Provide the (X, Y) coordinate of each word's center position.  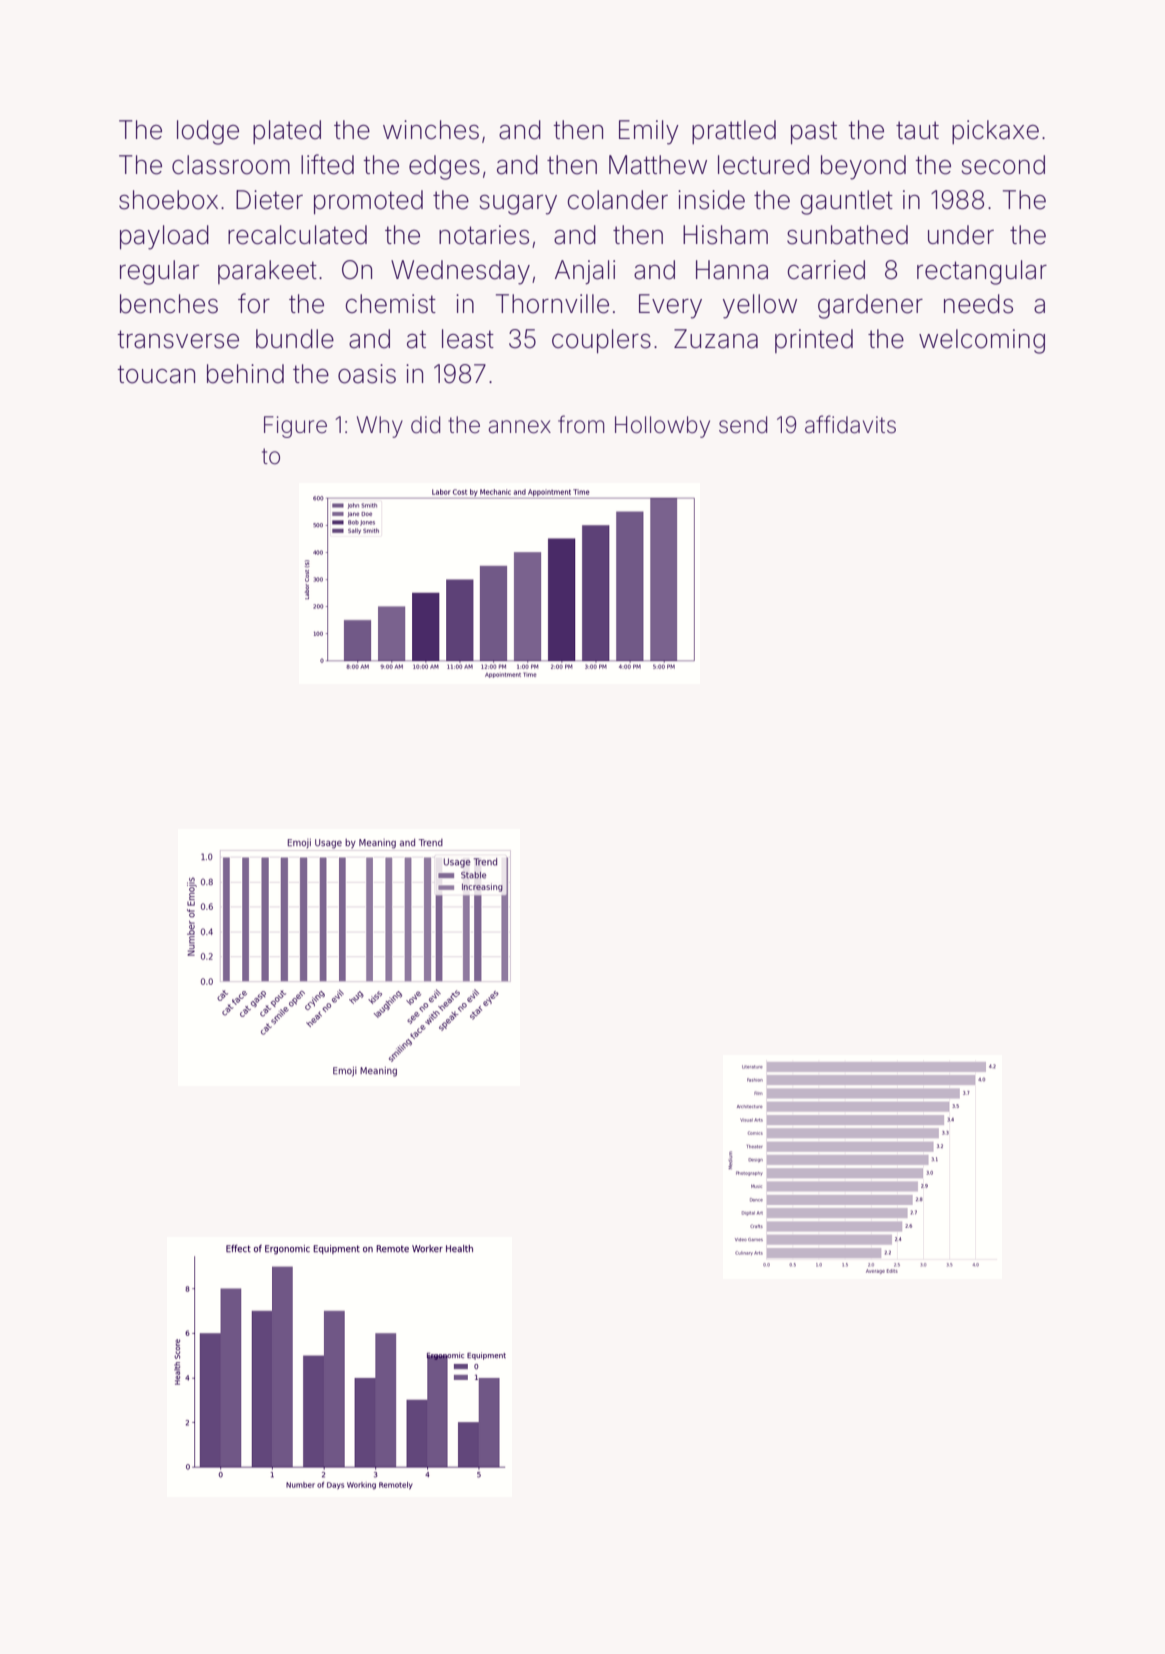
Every (670, 306)
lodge (208, 132)
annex (520, 427)
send (743, 425)
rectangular (982, 272)
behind (245, 374)
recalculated (297, 235)
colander (618, 200)
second (1003, 165)
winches (431, 130)
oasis (367, 374)
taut (917, 130)
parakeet (267, 272)
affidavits (850, 424)
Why (380, 427)
